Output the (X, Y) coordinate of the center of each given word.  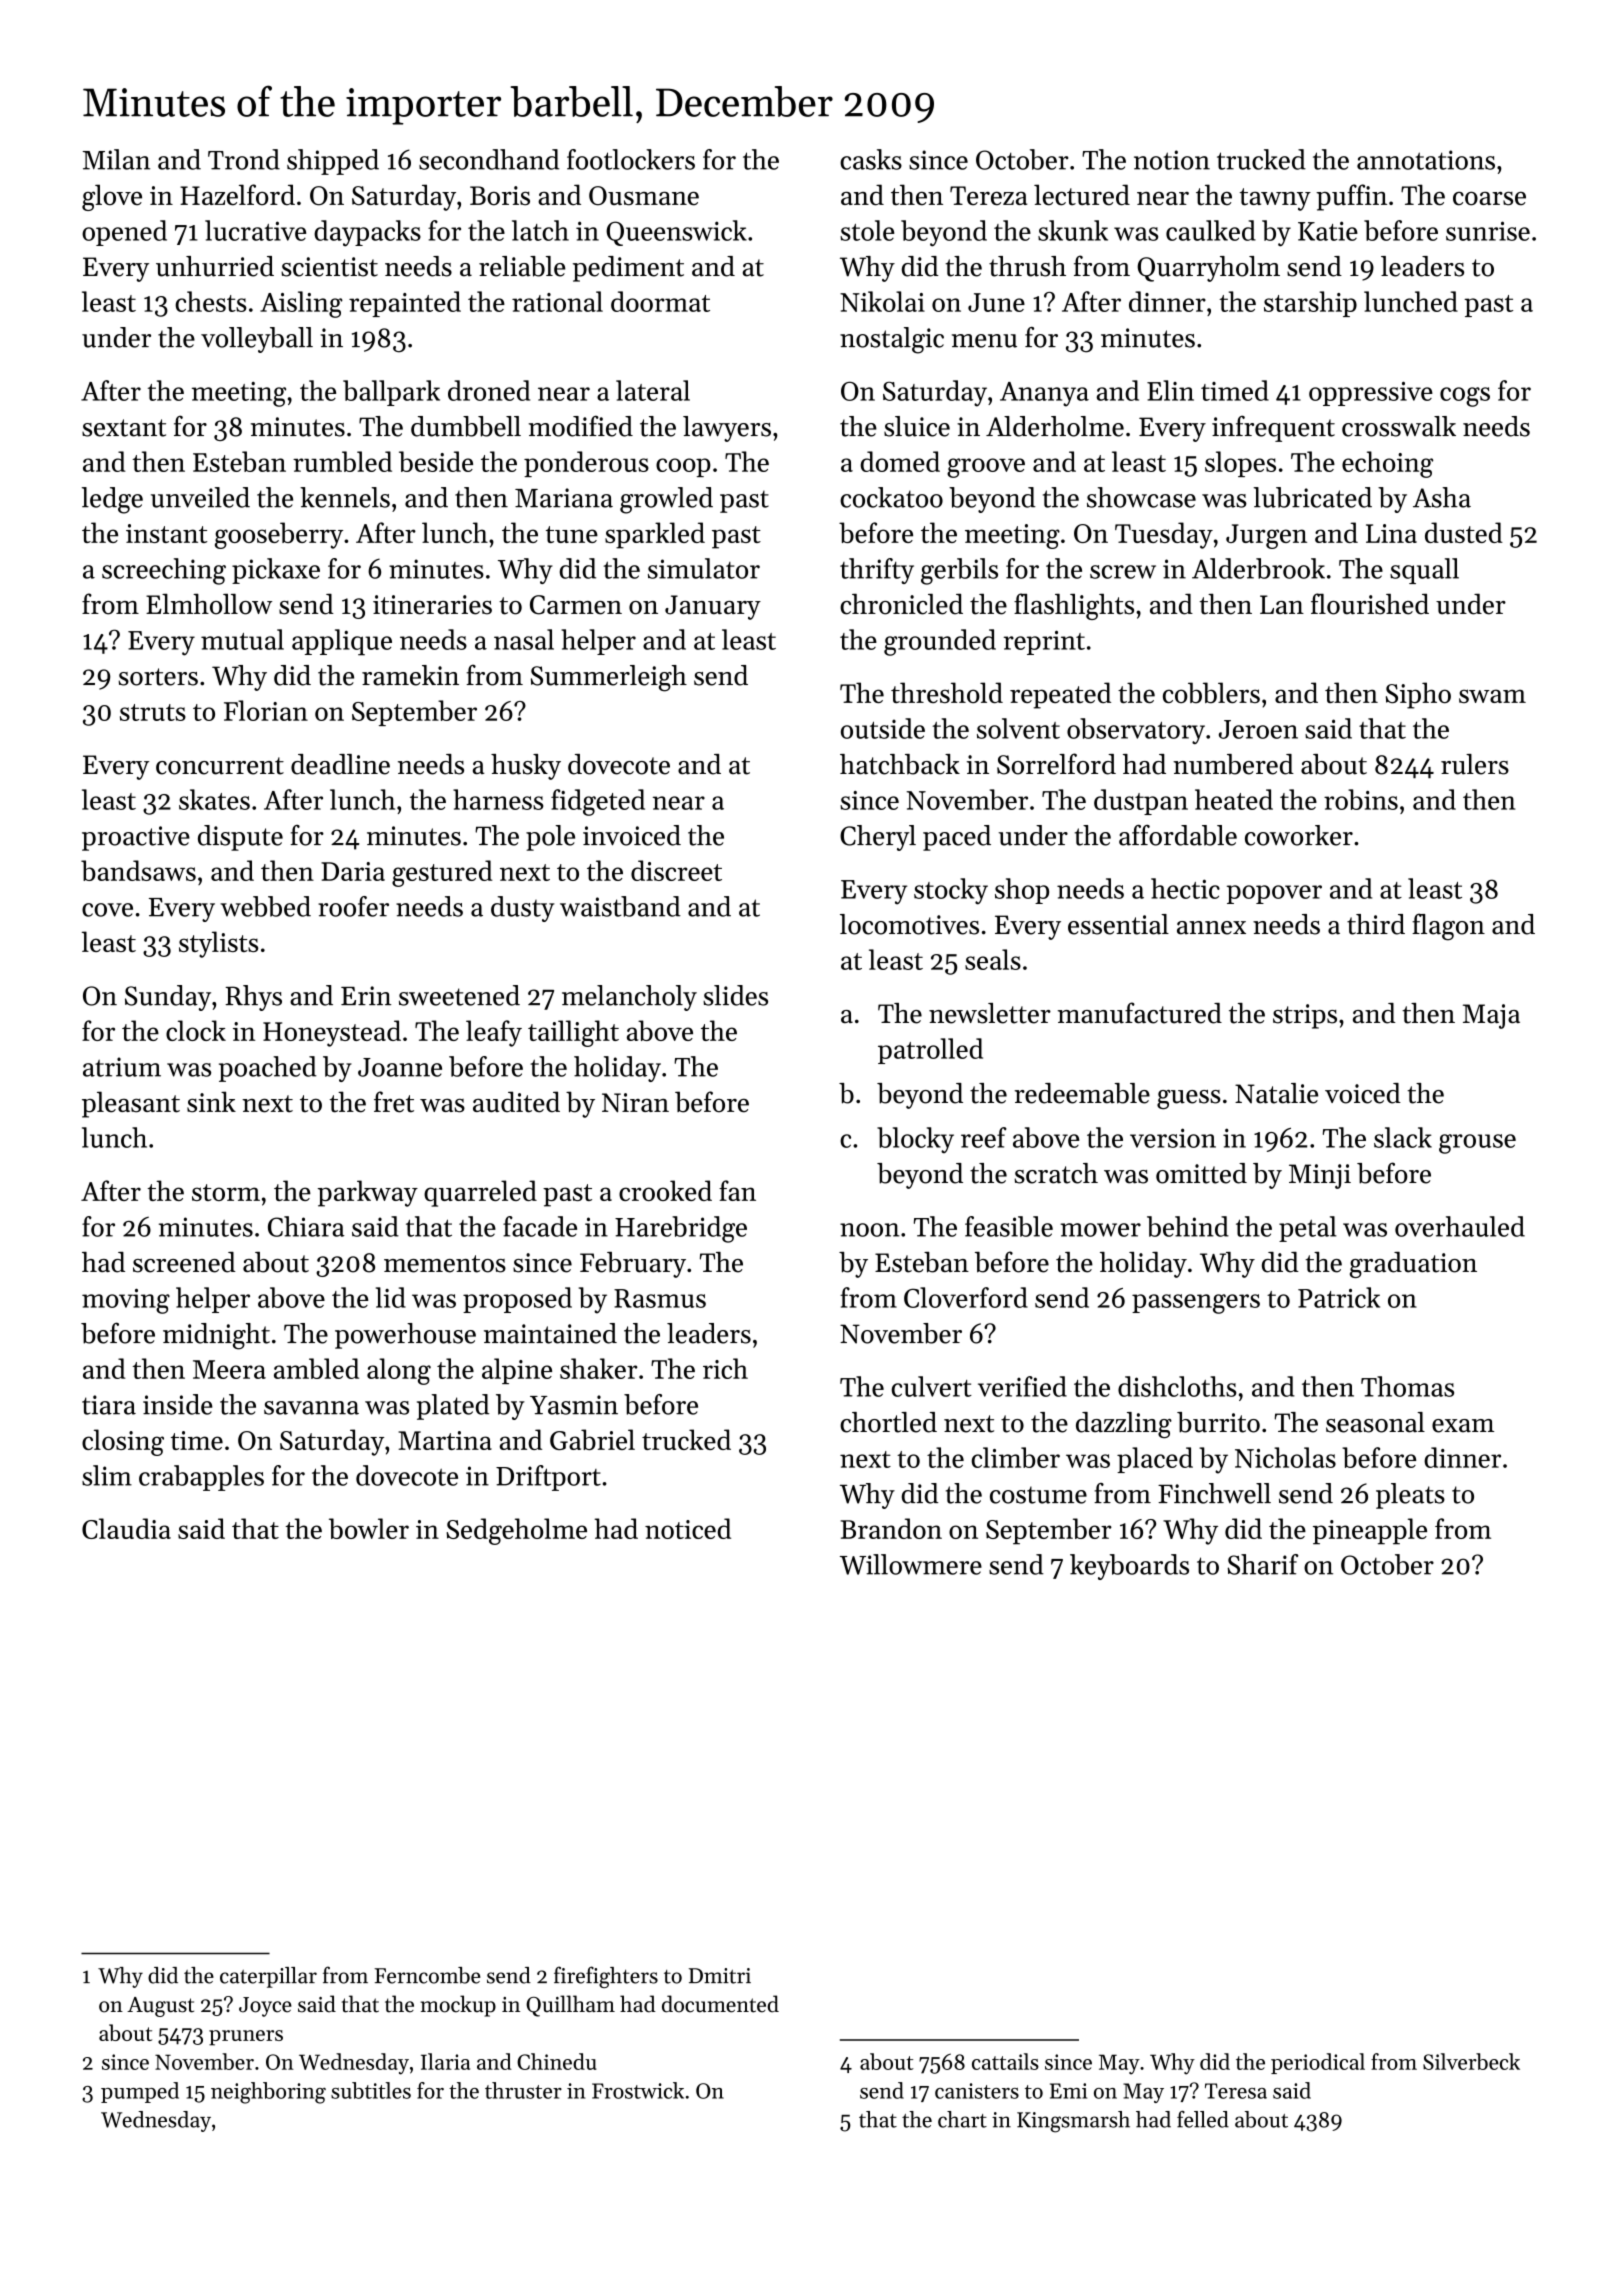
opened (124, 233)
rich (725, 1368)
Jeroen (1258, 729)
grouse (1477, 1144)
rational (557, 301)
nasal (524, 639)
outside (883, 728)
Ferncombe (427, 1975)
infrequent (1273, 428)
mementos (445, 1264)
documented (720, 2004)
